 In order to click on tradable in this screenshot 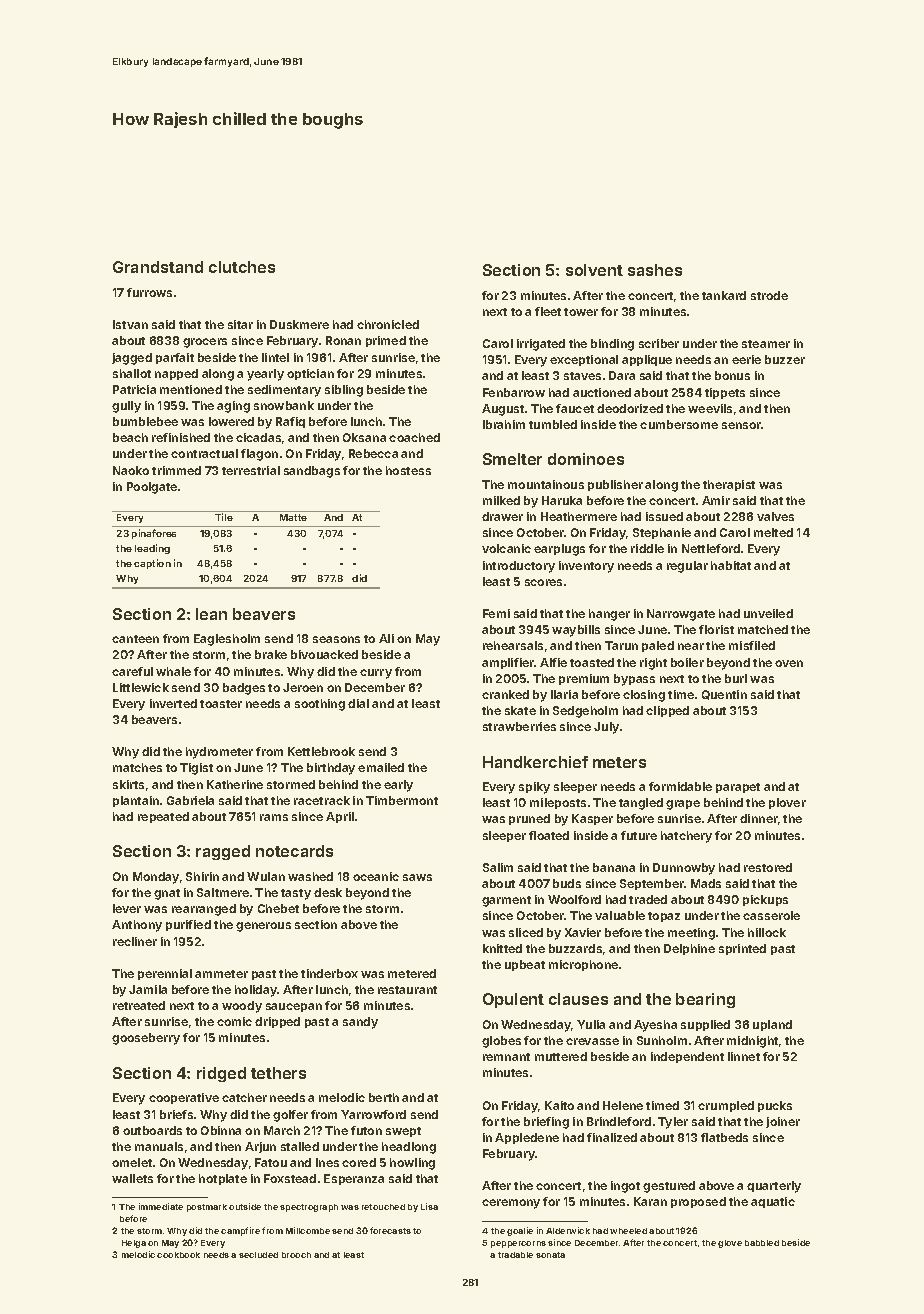, I will do `click(515, 1255)`.
